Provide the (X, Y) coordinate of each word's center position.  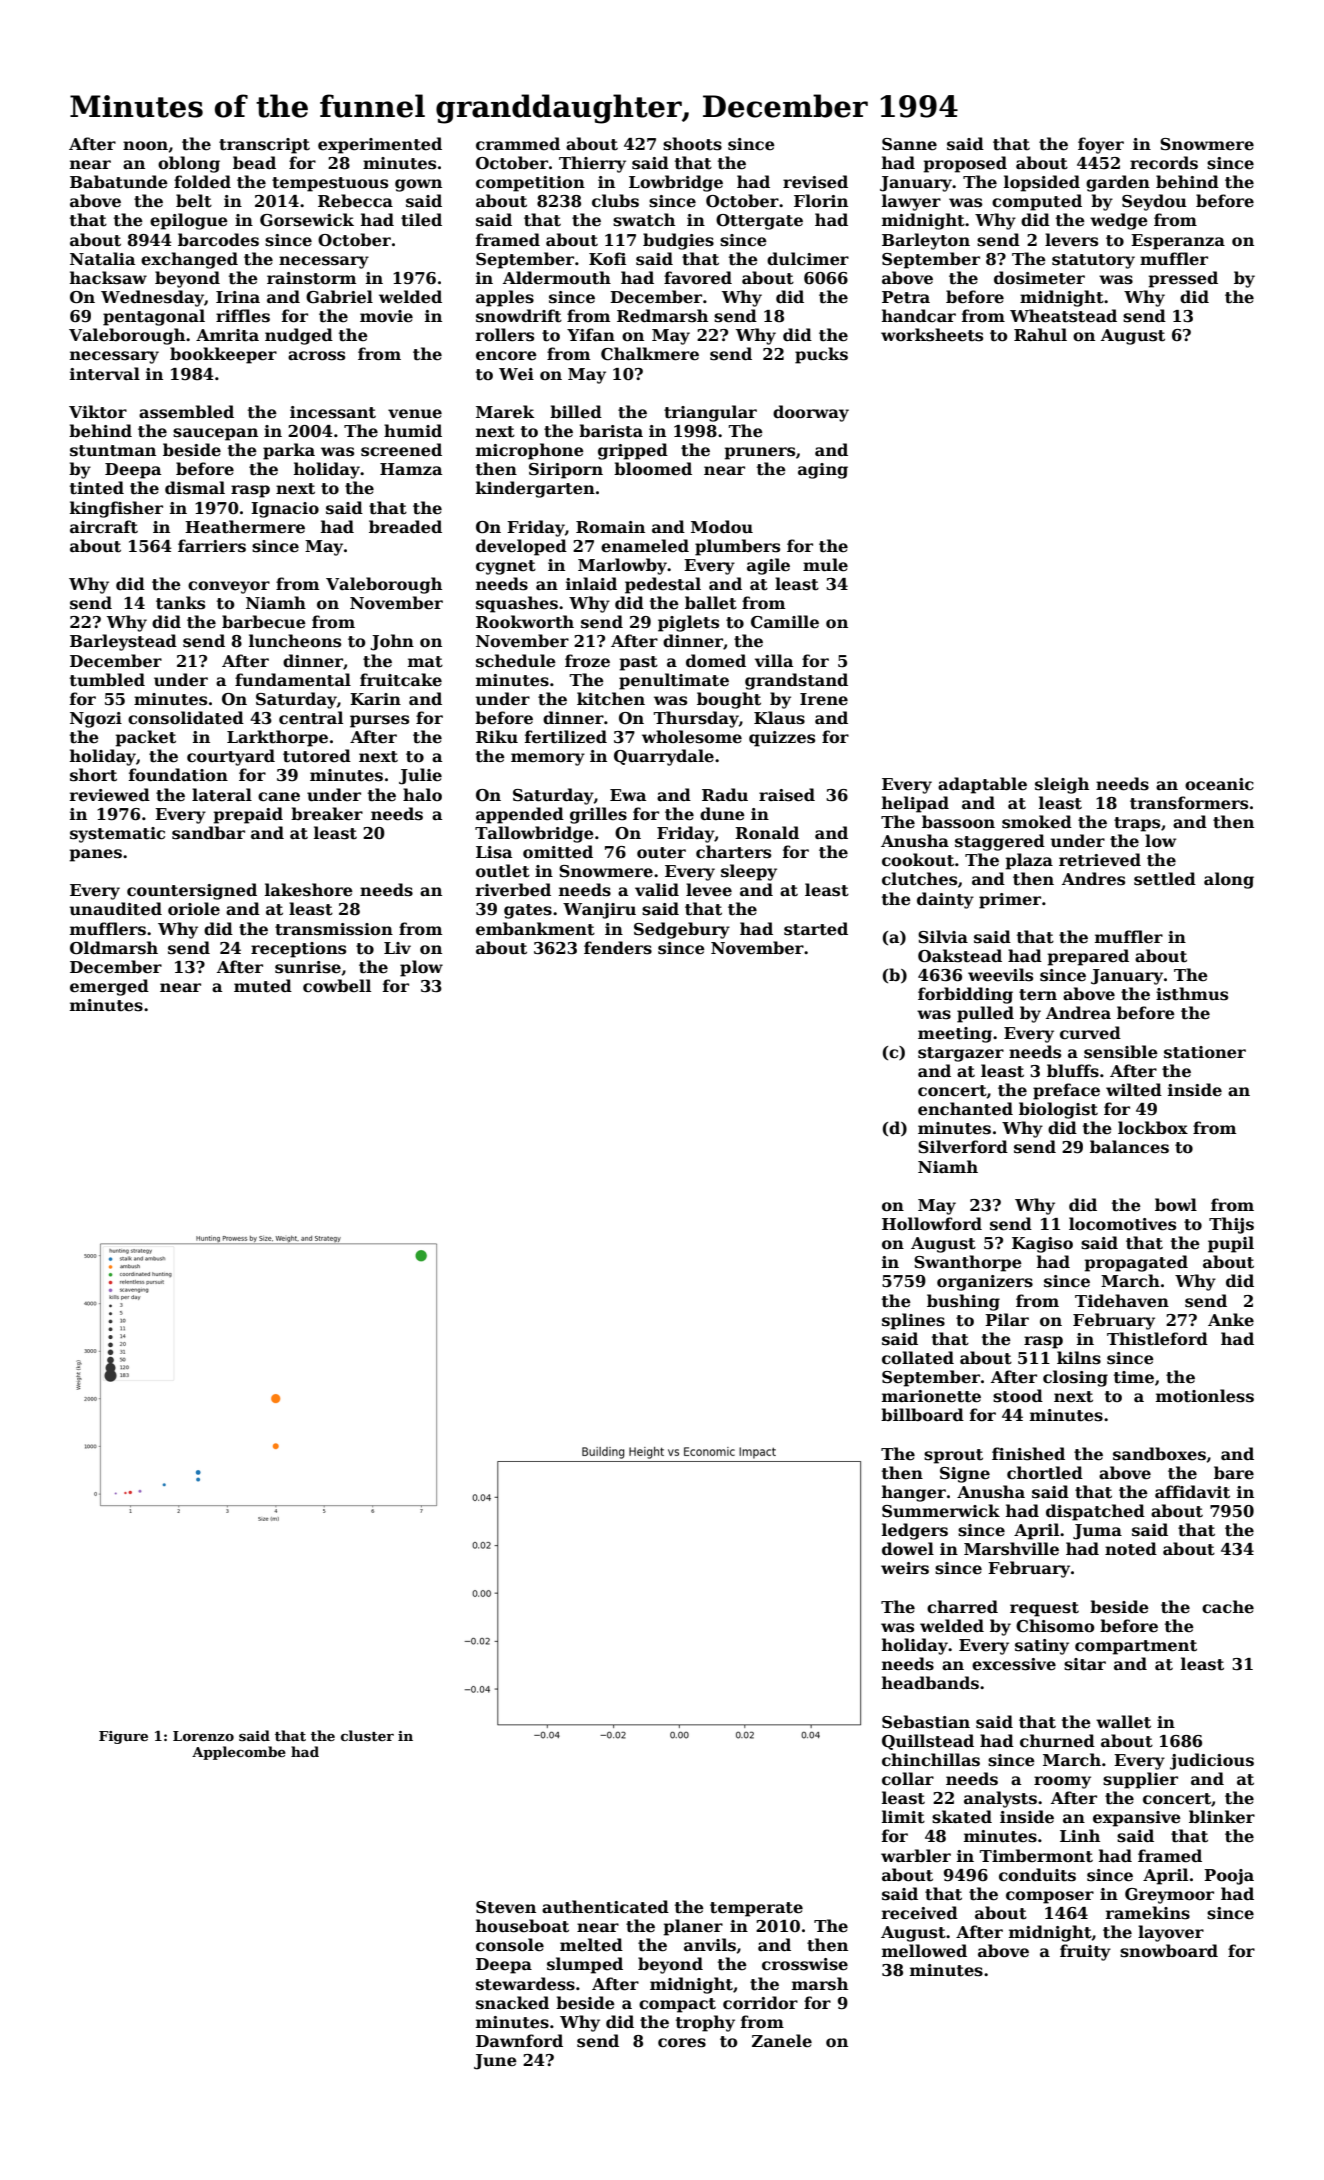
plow (421, 968)
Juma (1097, 1532)
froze (587, 661)
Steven (506, 1907)
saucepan (215, 434)
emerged (109, 987)
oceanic (1219, 784)
